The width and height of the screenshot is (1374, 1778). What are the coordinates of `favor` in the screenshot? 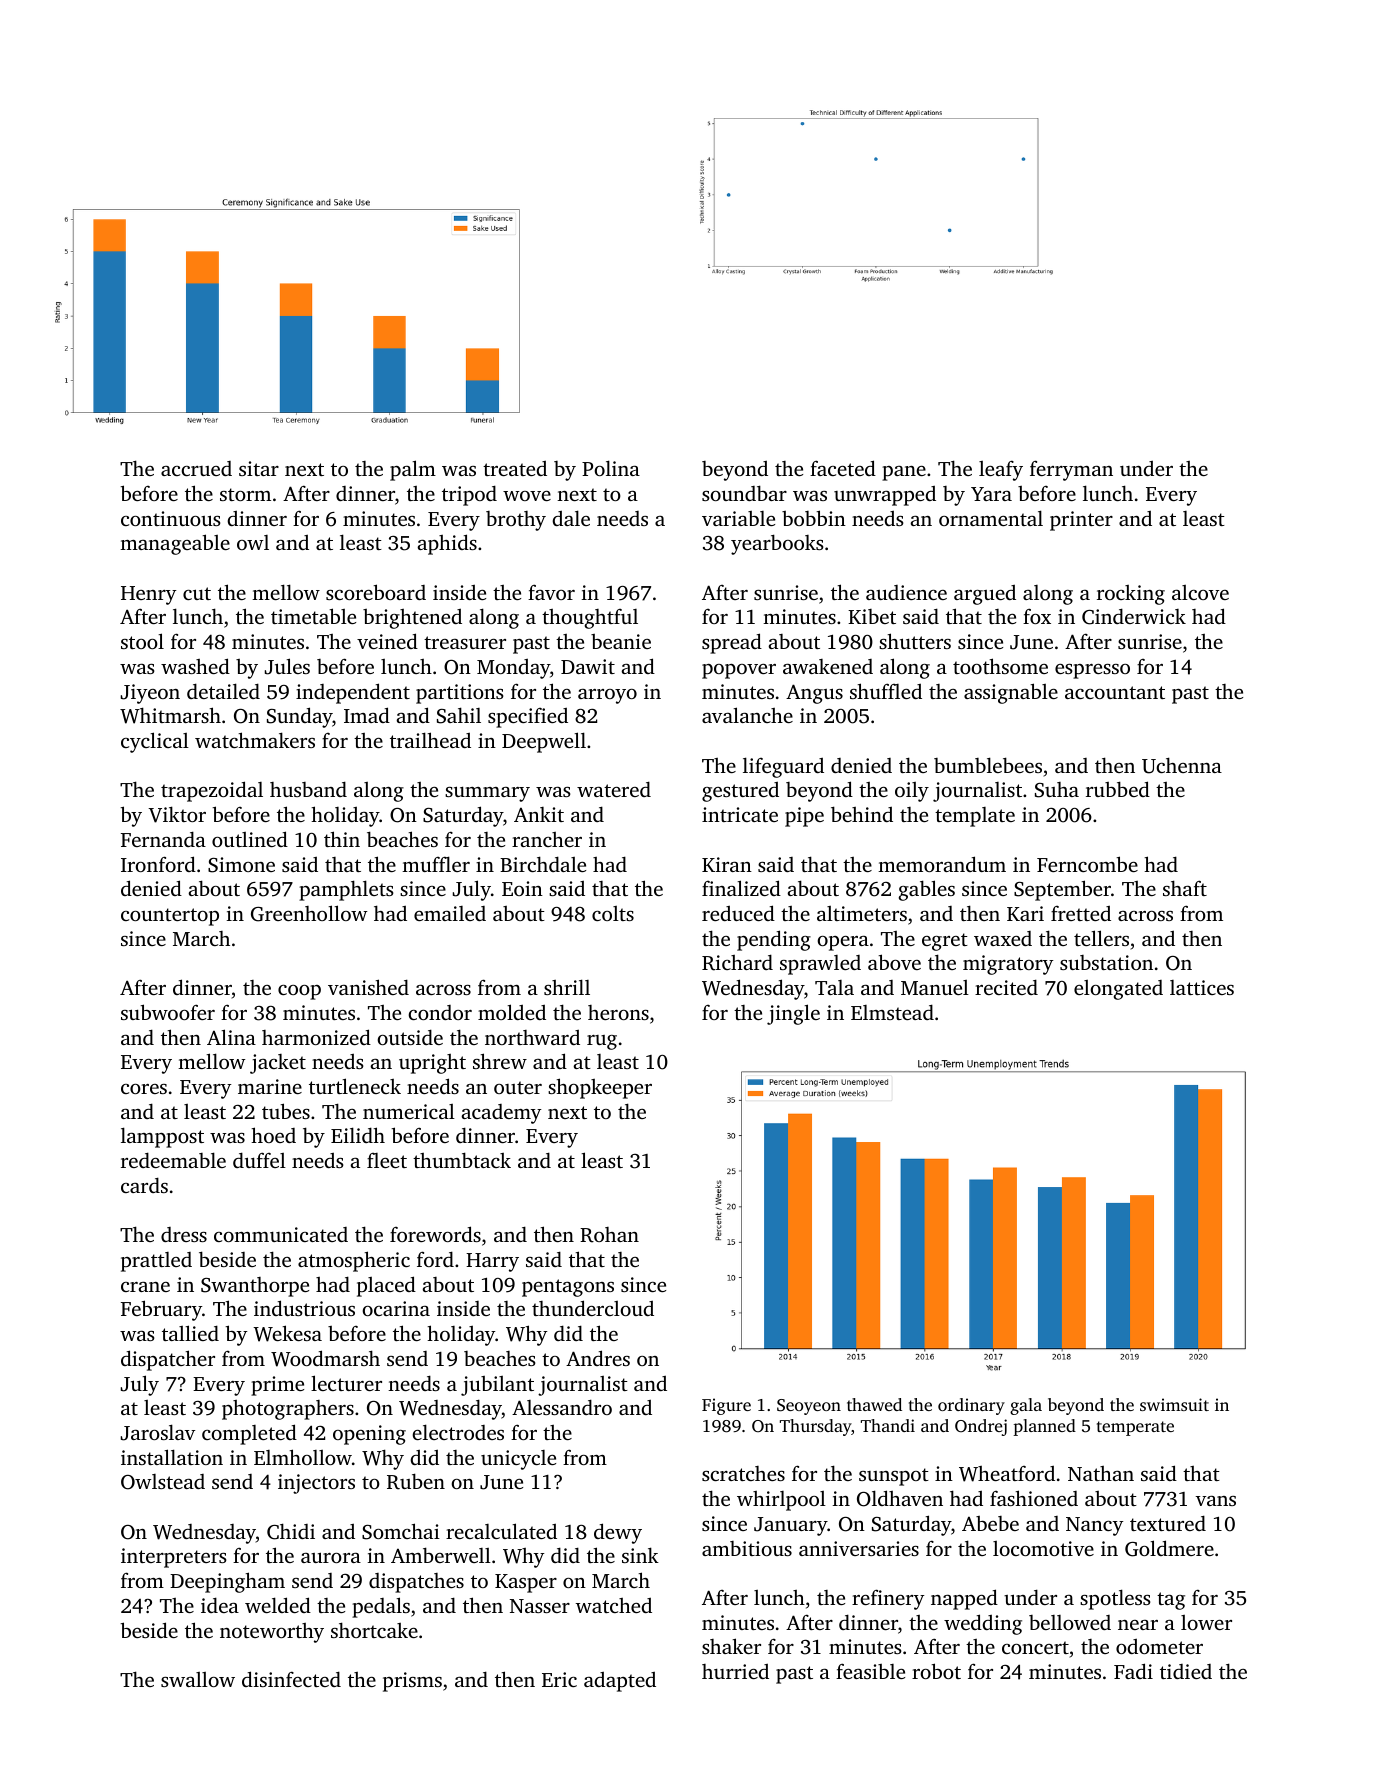 It's located at (551, 592).
